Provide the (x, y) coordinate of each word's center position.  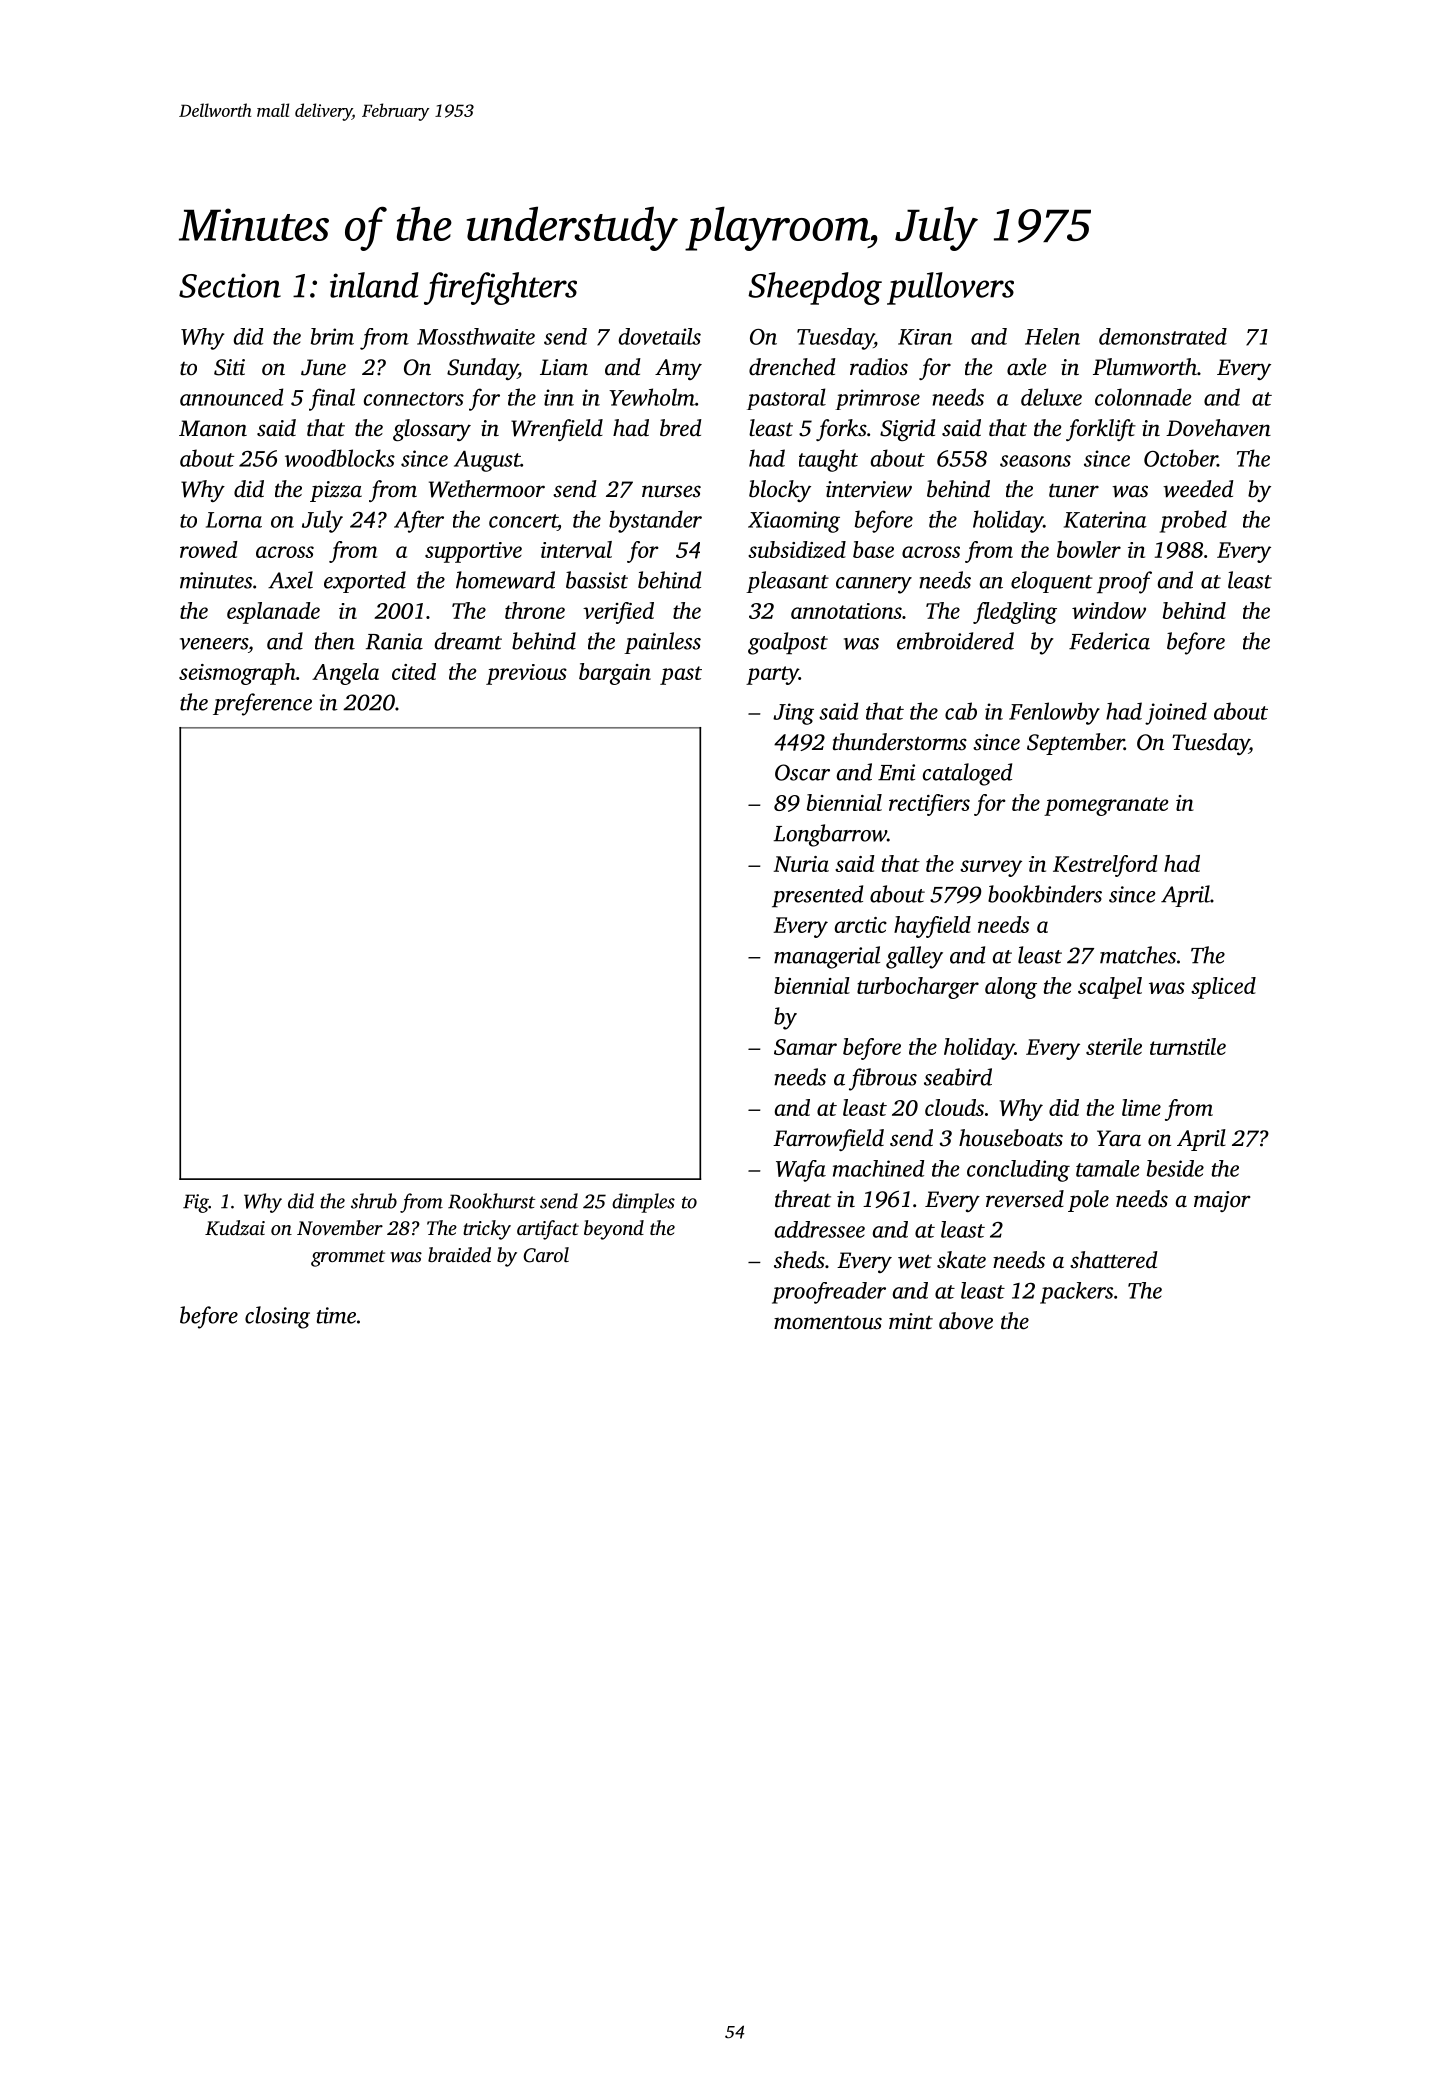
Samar (805, 1047)
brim (332, 336)
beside (1175, 1168)
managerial (827, 957)
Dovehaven (1218, 428)
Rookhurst (491, 1201)
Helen (1052, 336)
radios (879, 367)
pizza (336, 491)
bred (681, 428)
